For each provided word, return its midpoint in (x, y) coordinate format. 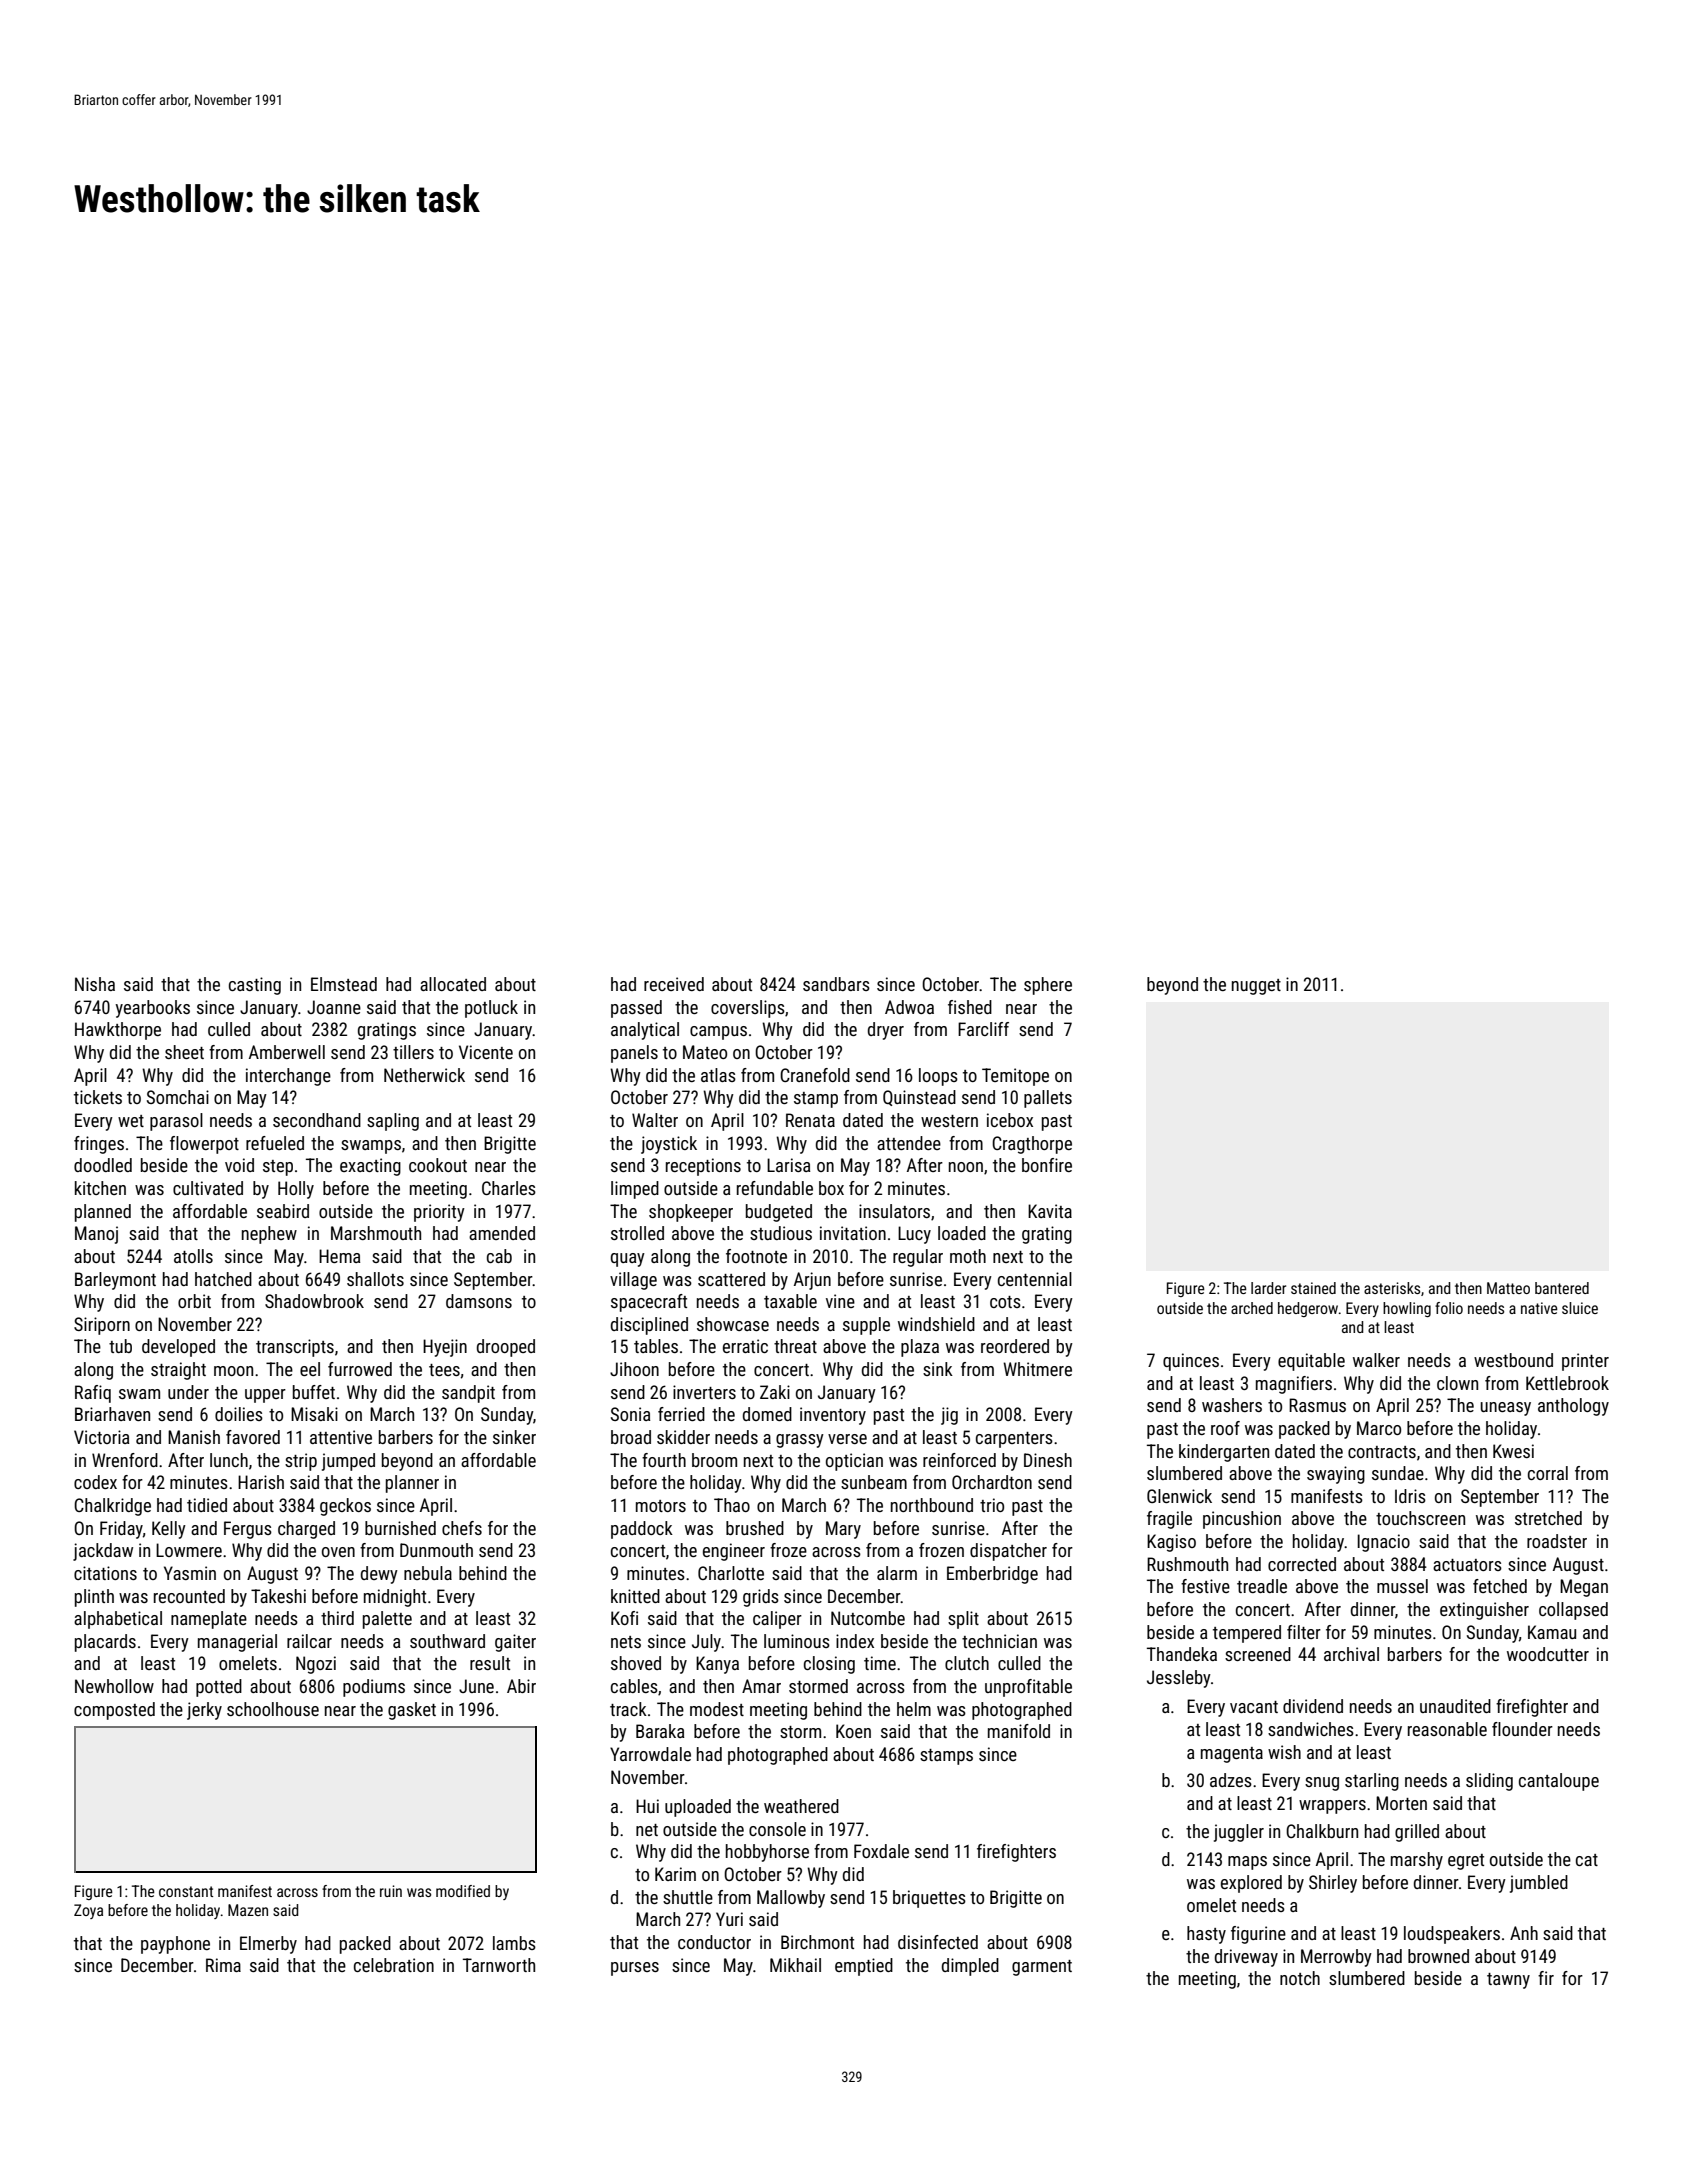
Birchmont (817, 1942)
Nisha (95, 984)
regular (918, 1258)
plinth (94, 1598)
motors (661, 1506)
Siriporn (102, 1326)
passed (636, 1009)
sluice (1580, 1308)
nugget (1256, 987)
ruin (391, 1891)
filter (1304, 1632)
